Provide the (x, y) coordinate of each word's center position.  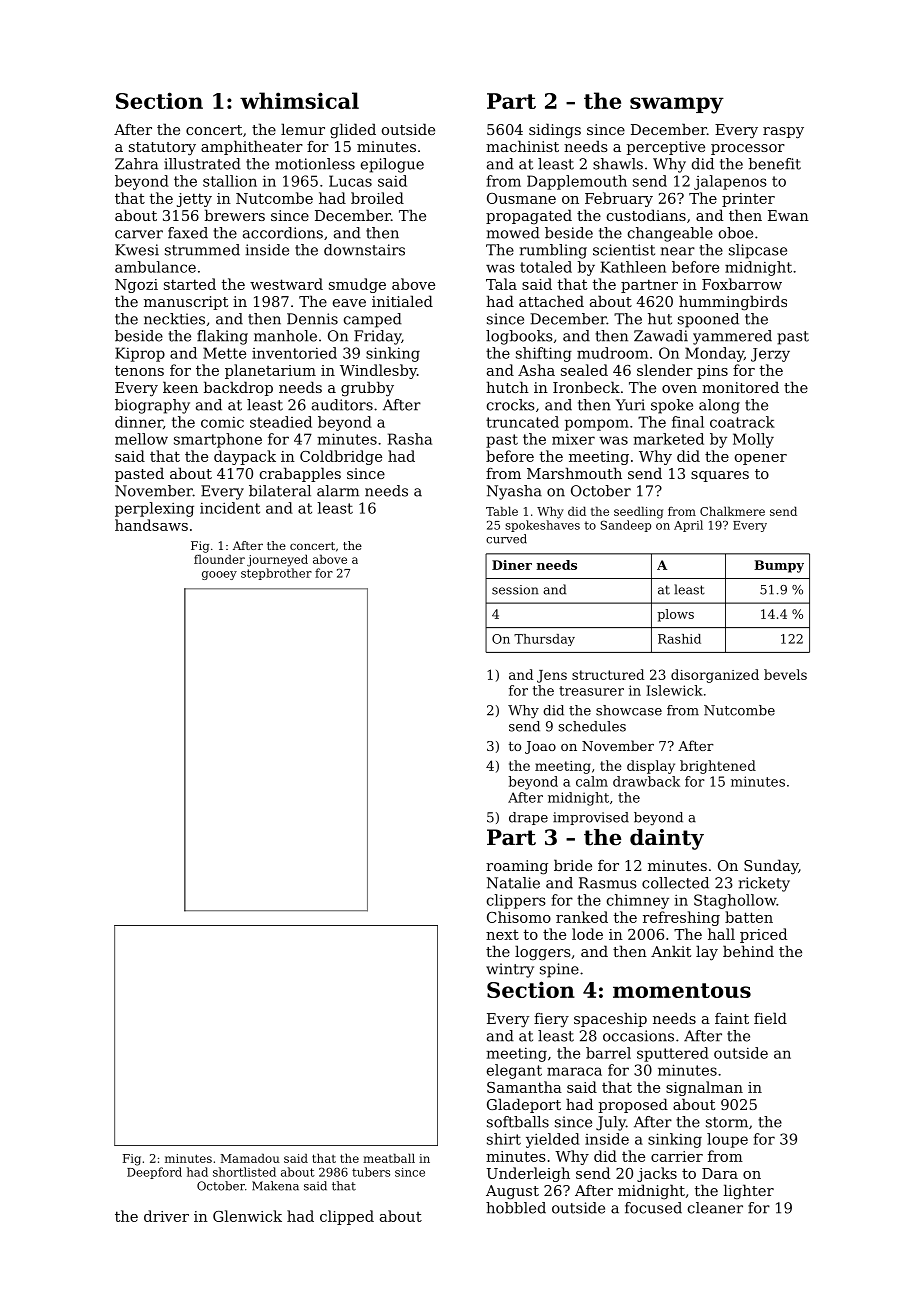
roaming (517, 867)
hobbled (516, 1208)
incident (230, 508)
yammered (732, 337)
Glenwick (247, 1216)
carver (139, 234)
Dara (720, 1173)
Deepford (154, 1173)
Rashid (679, 639)
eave (349, 303)
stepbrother (276, 574)
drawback (646, 781)
